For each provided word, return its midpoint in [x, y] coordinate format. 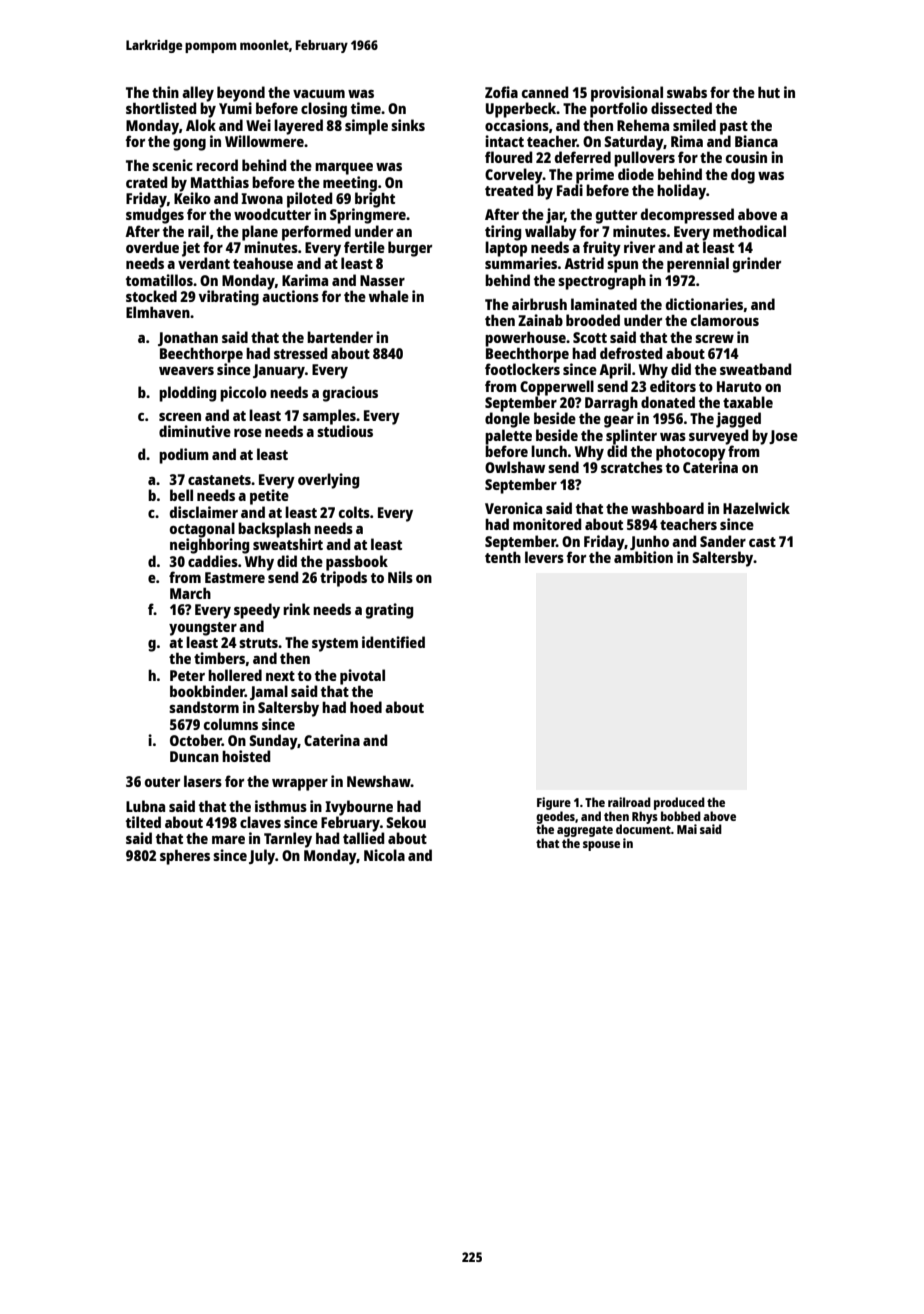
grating [390, 611]
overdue [152, 247]
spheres [185, 857]
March [190, 593]
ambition [643, 557]
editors [673, 386]
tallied [364, 838]
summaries [521, 263]
